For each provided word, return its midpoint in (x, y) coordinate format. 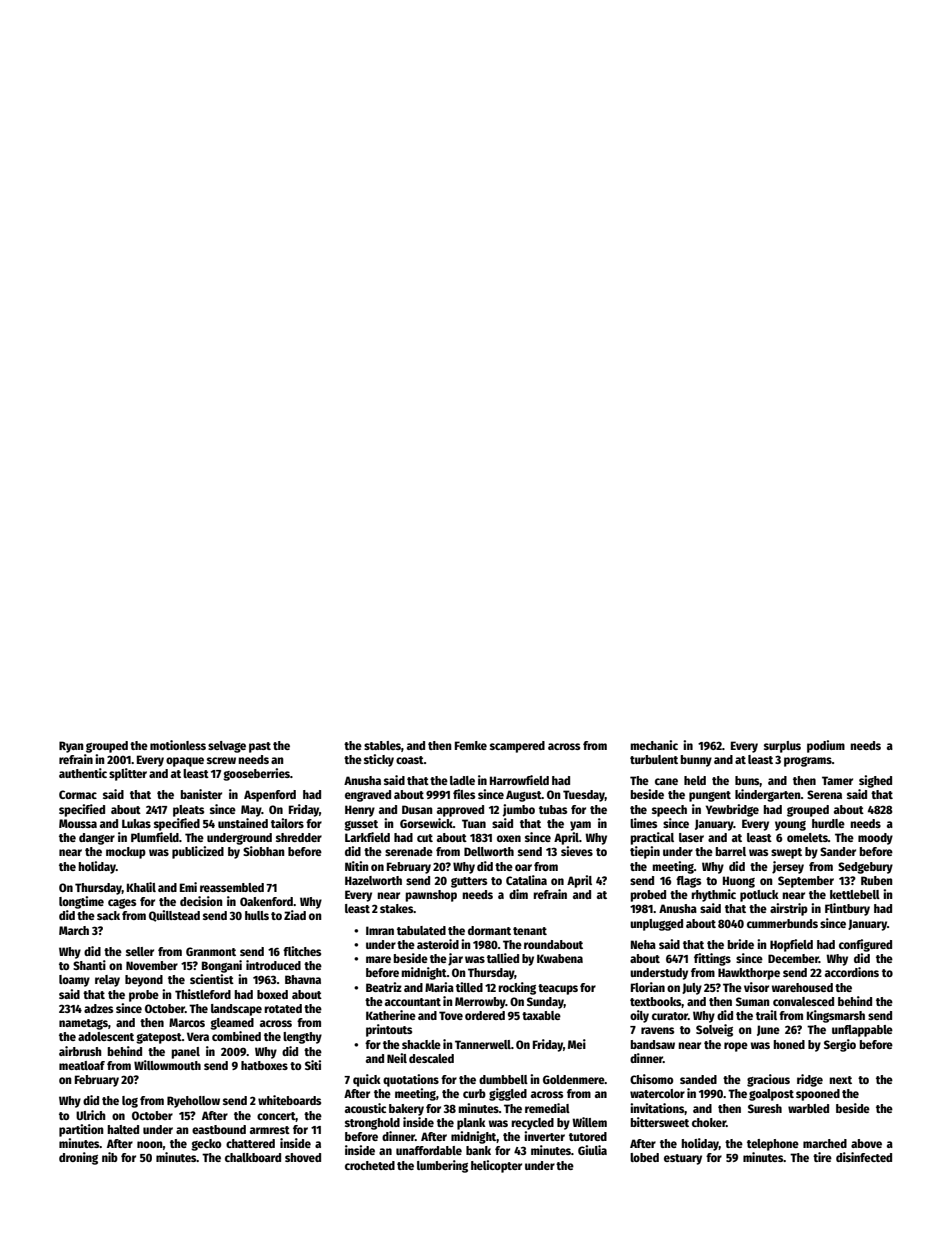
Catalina (526, 880)
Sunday (545, 1003)
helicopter (496, 1166)
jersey (788, 867)
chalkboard (253, 1157)
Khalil (141, 887)
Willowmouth (167, 1065)
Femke (471, 745)
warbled (808, 1108)
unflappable (862, 1031)
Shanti (89, 965)
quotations (411, 1080)
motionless (178, 745)
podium (826, 746)
